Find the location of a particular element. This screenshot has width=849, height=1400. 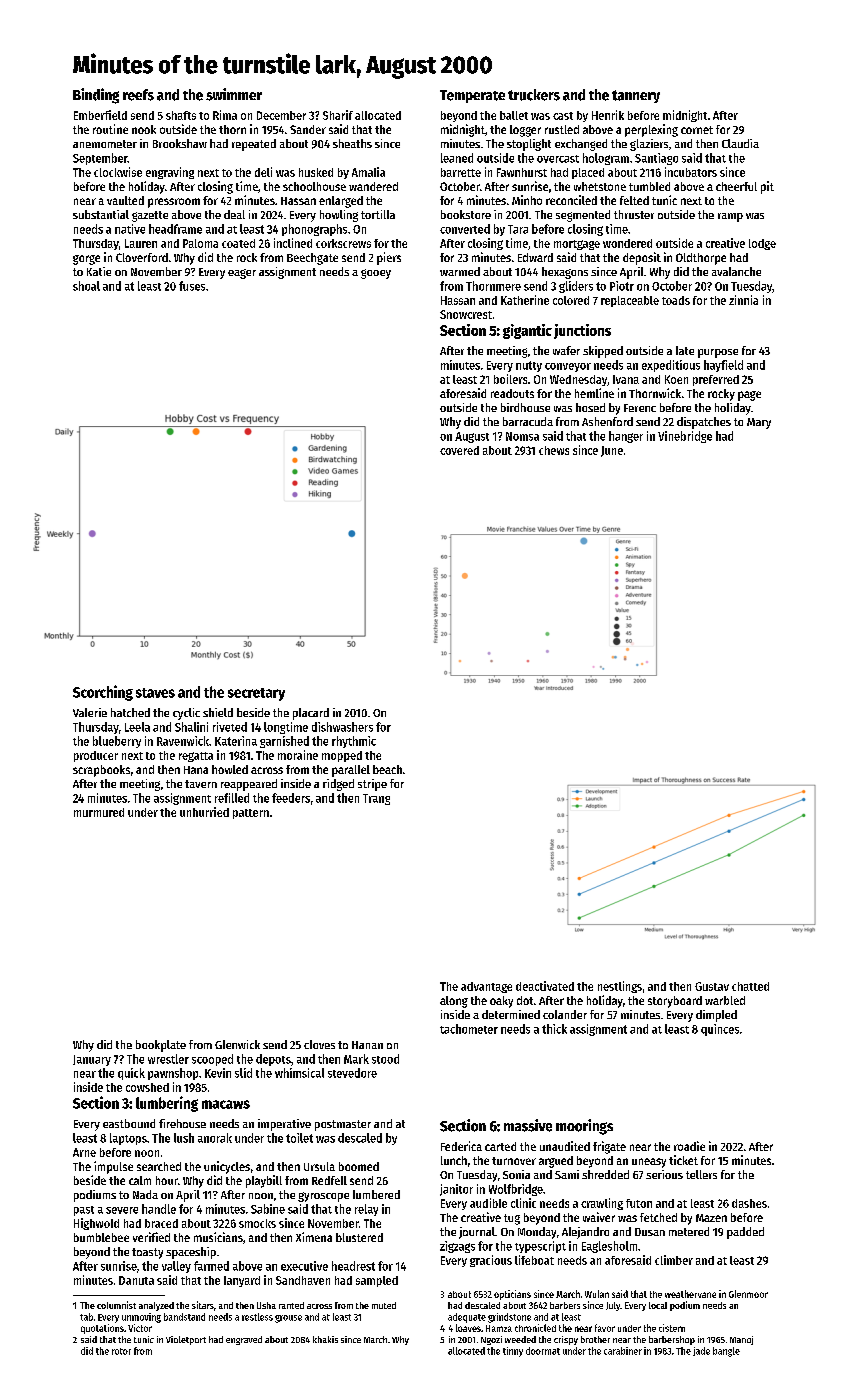

engraving is located at coordinates (170, 173).
